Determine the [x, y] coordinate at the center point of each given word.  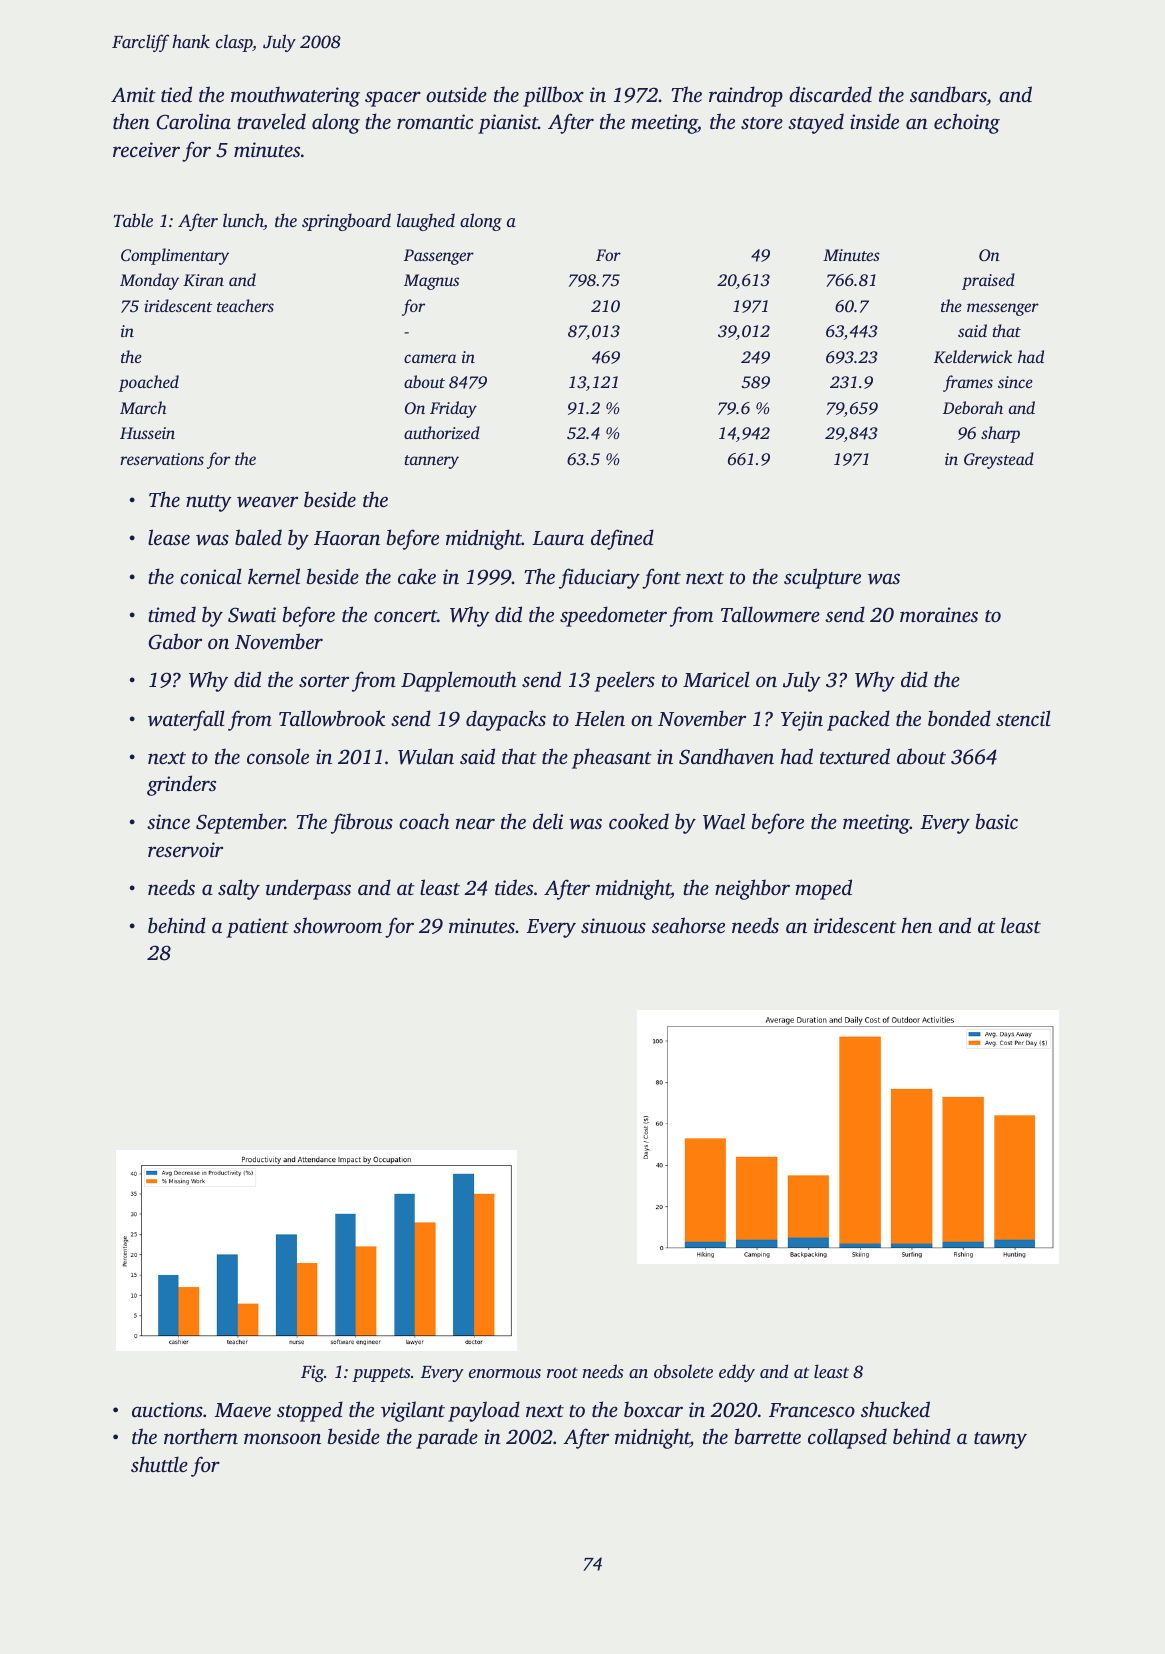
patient [257, 928]
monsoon [282, 1438]
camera [430, 358]
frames [968, 383]
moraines [939, 614]
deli [548, 821]
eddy [737, 1373]
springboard [346, 222]
